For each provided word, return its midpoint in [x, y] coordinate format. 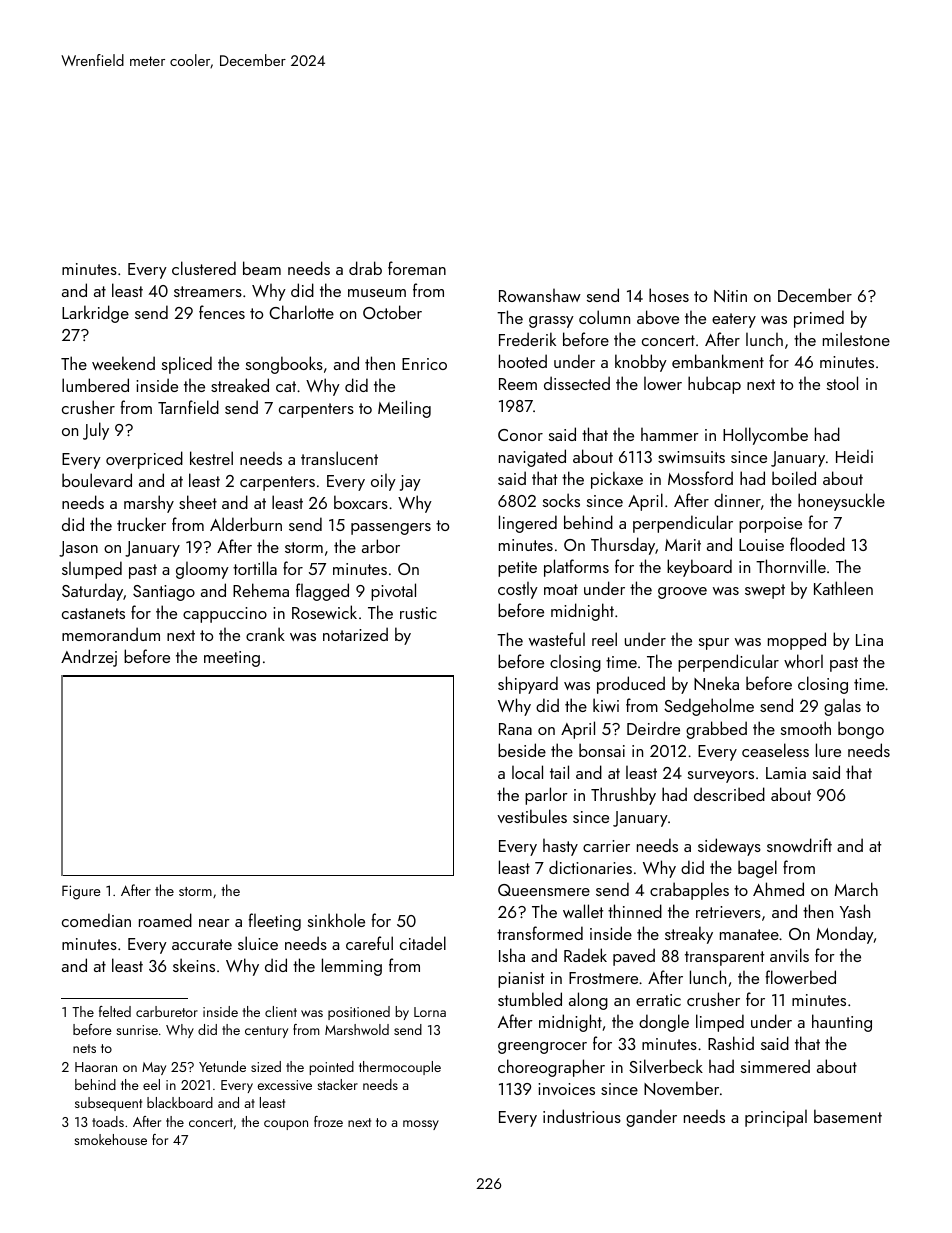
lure [828, 750]
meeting [232, 659]
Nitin [730, 296]
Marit [683, 545]
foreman [417, 268]
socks [561, 500]
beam [262, 268]
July [96, 431]
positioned [359, 1013]
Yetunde [222, 1066]
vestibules [532, 816]
